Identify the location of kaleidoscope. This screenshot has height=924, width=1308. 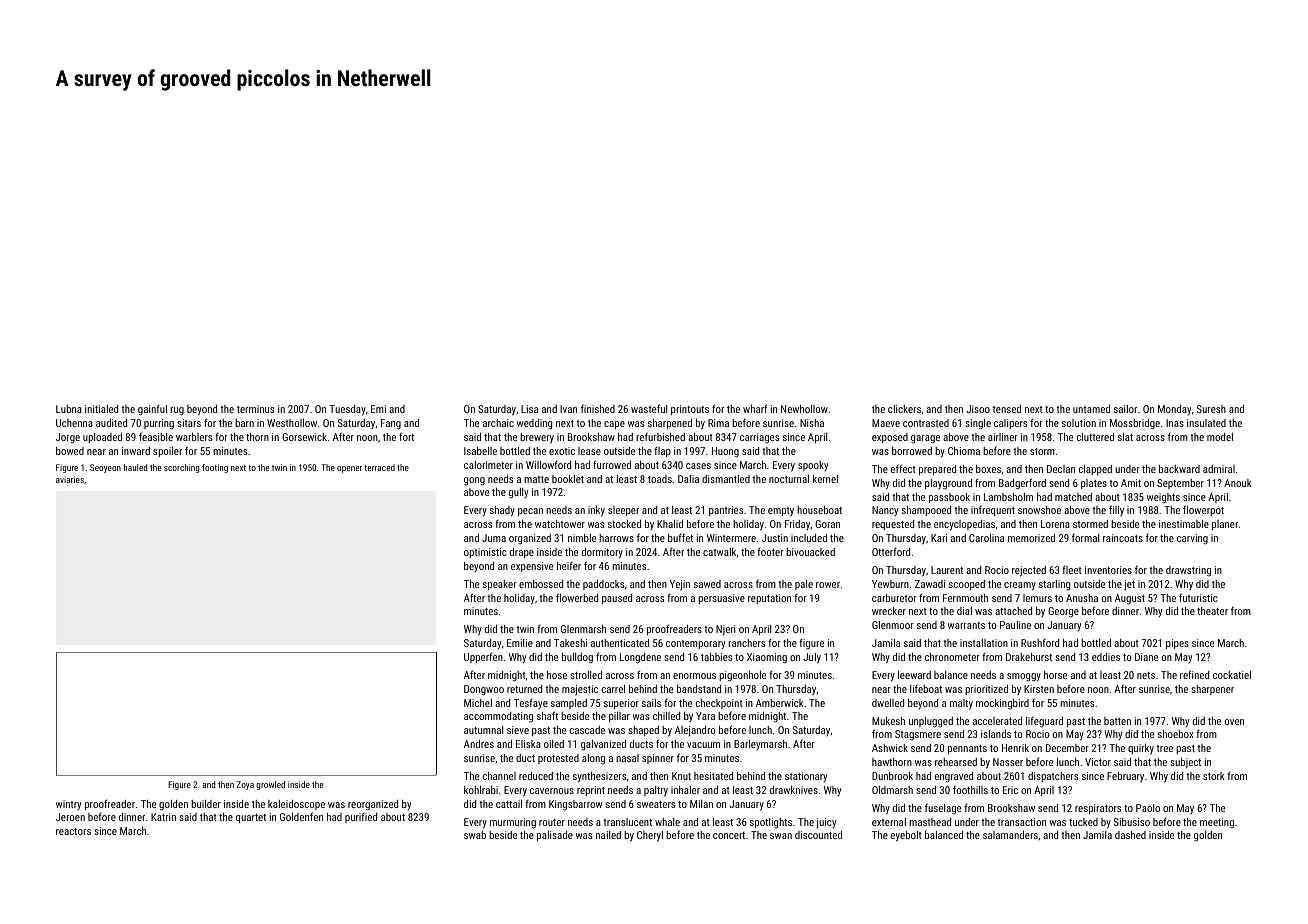
(296, 805).
